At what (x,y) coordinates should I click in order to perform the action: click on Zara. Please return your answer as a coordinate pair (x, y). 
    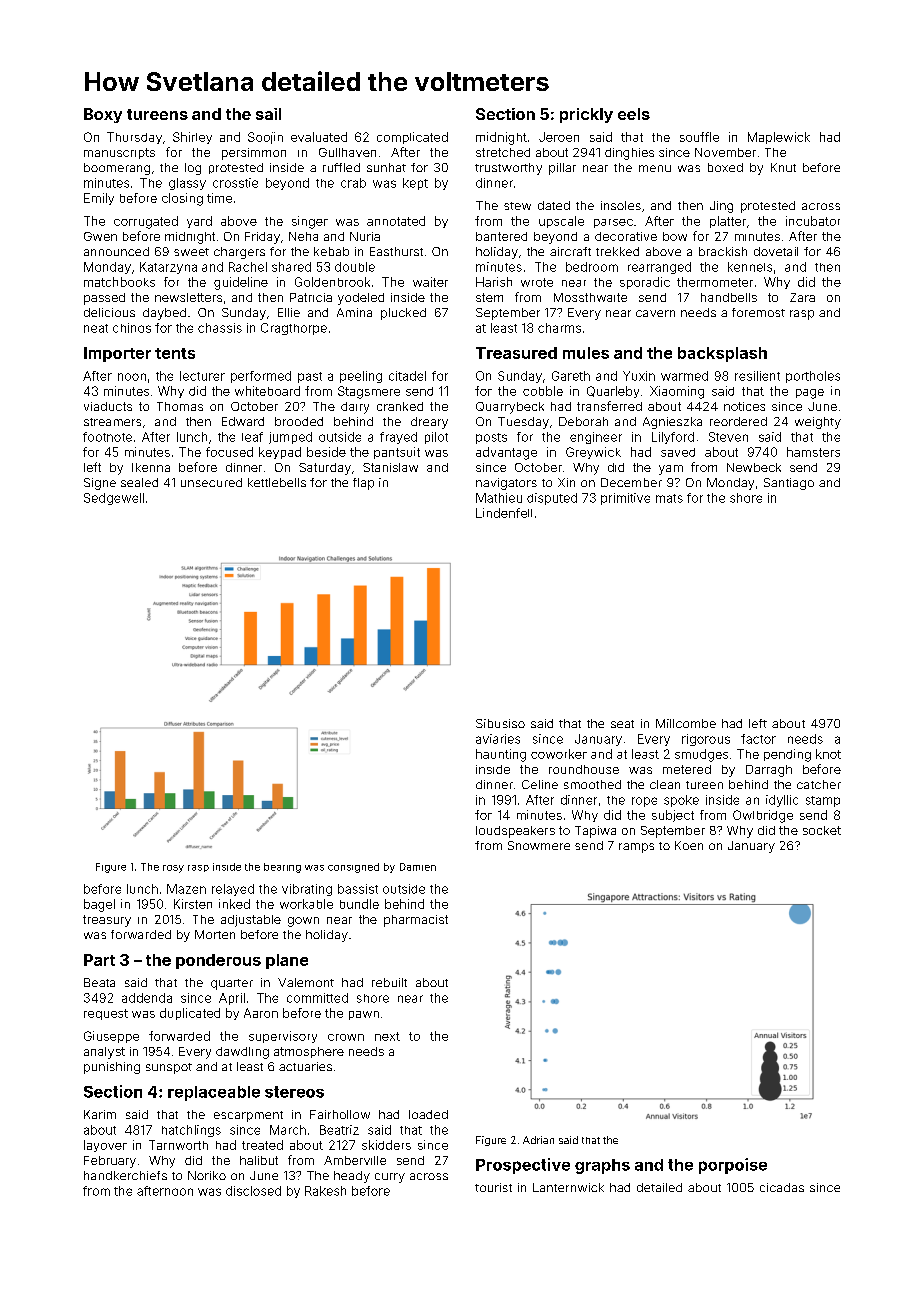
    Looking at the image, I should click on (802, 297).
